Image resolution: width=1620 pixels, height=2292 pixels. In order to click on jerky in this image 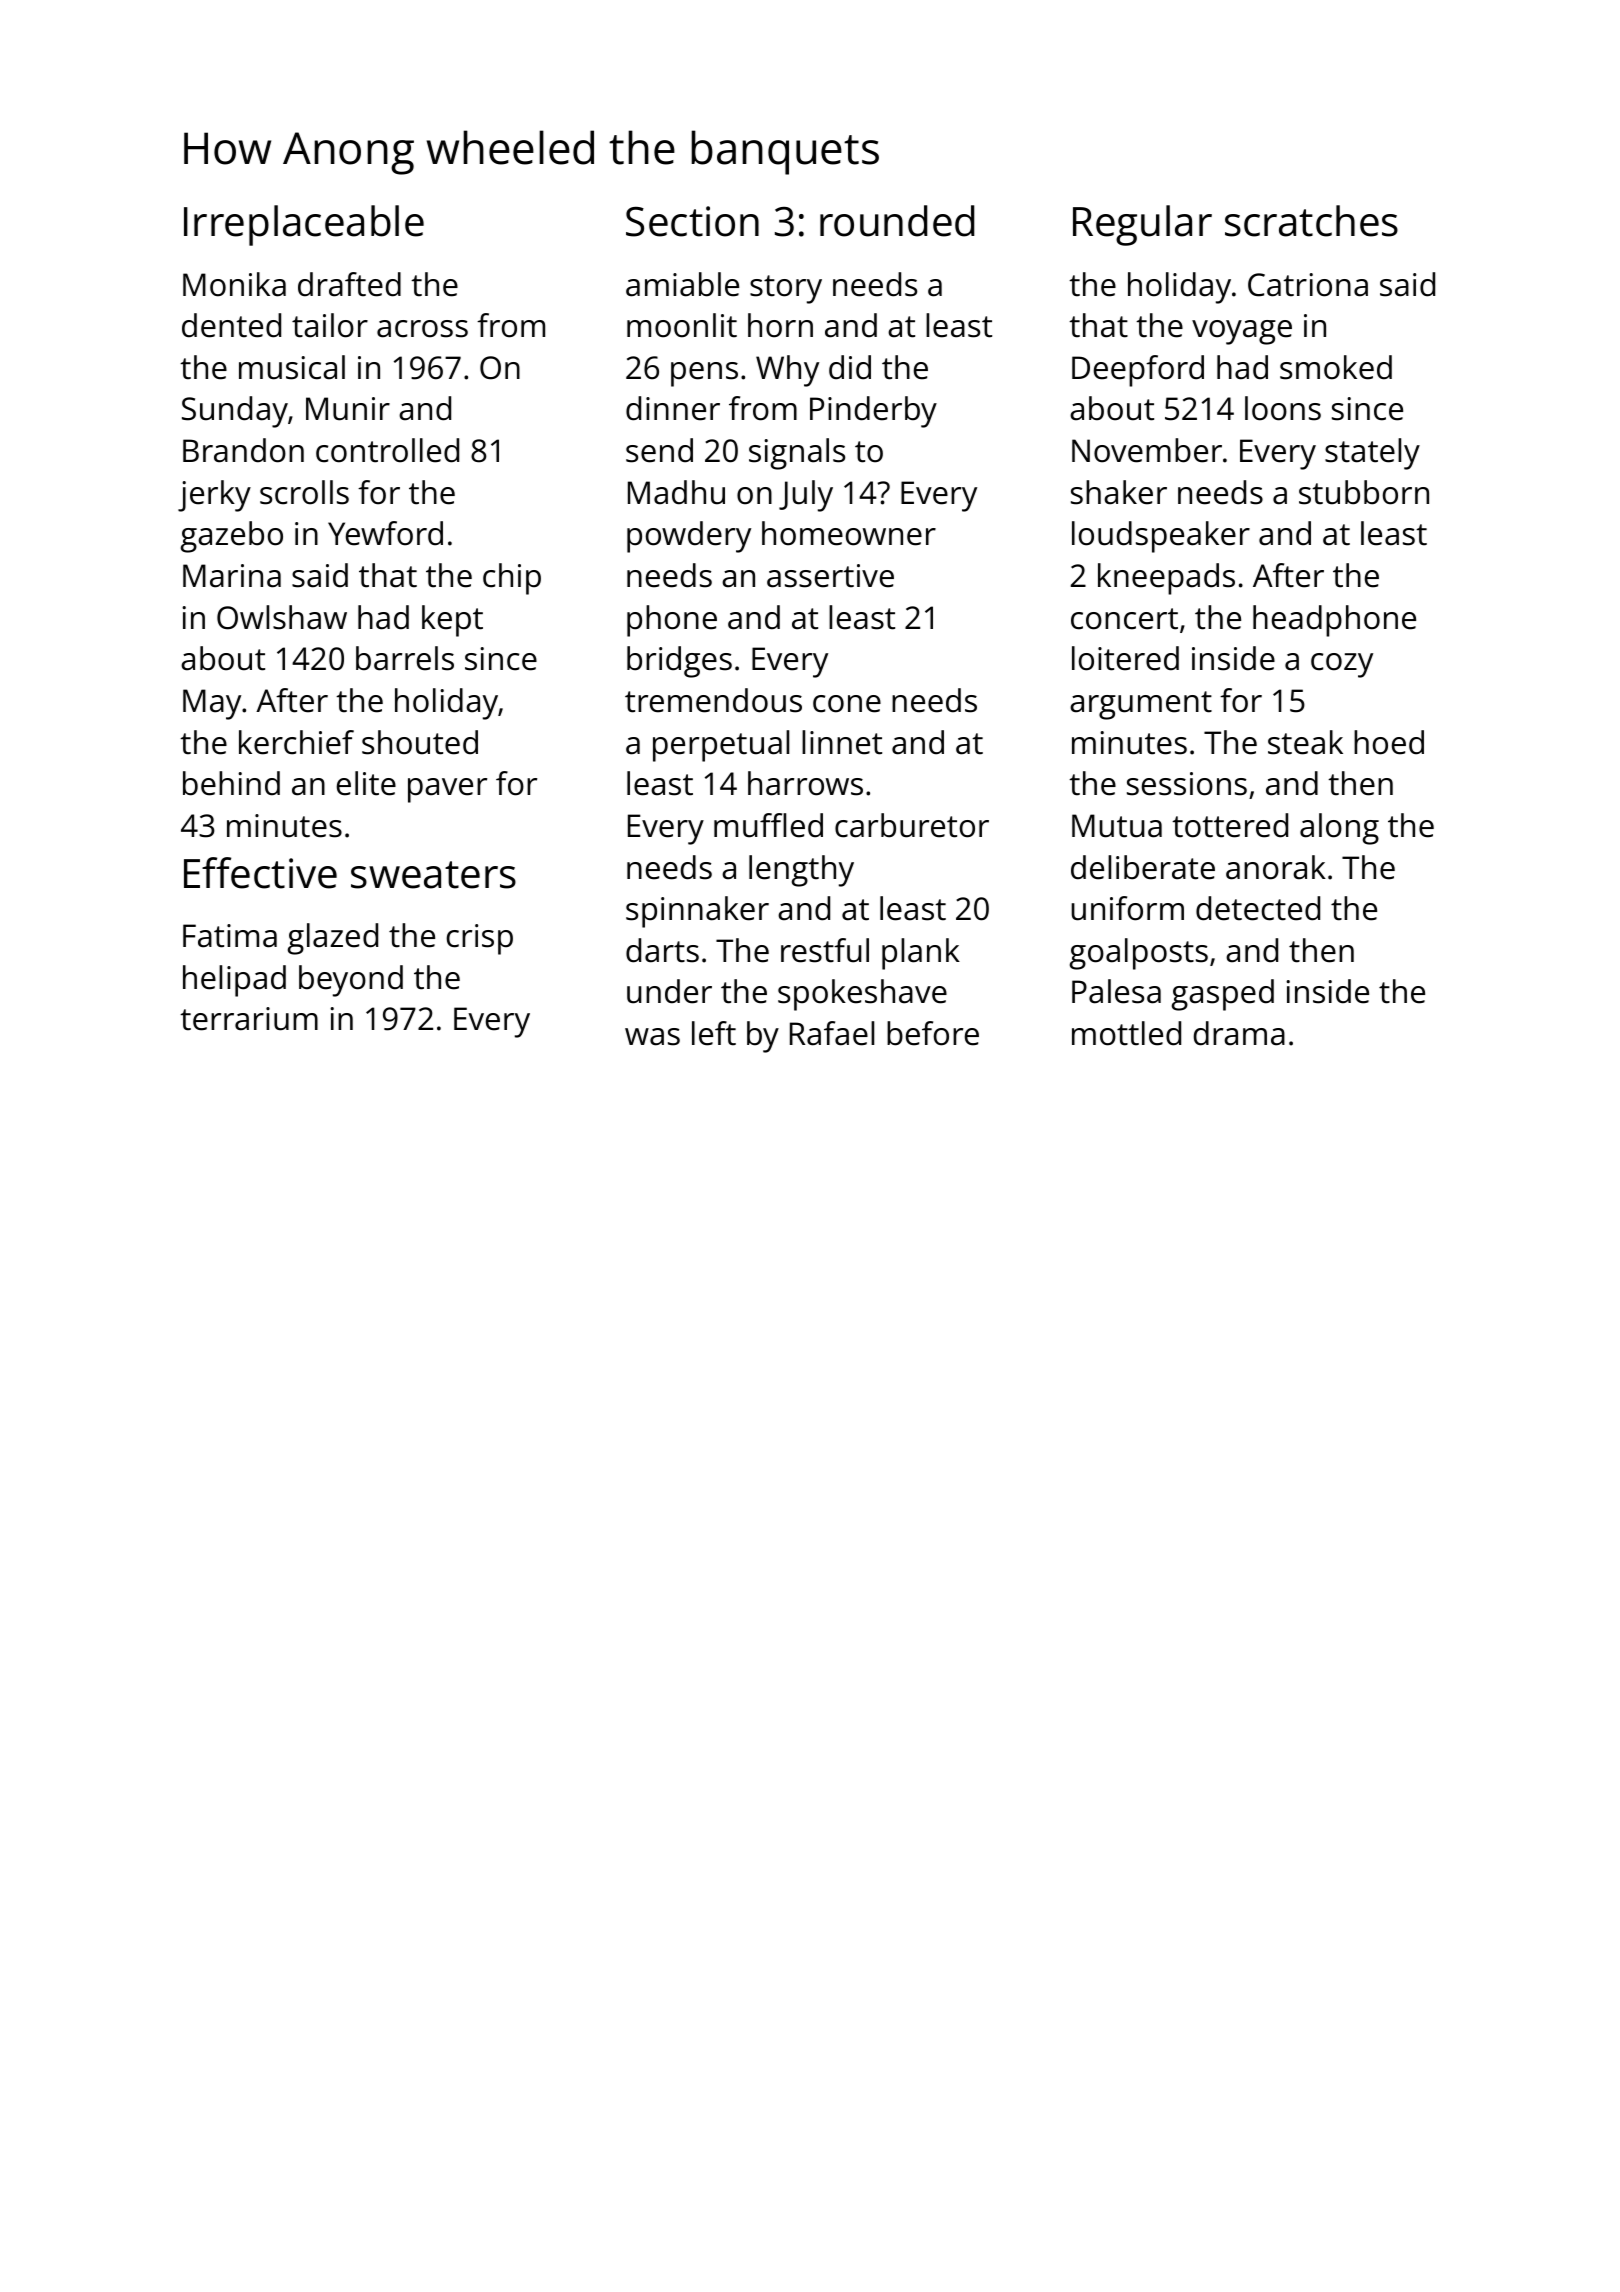, I will do `click(214, 496)`.
